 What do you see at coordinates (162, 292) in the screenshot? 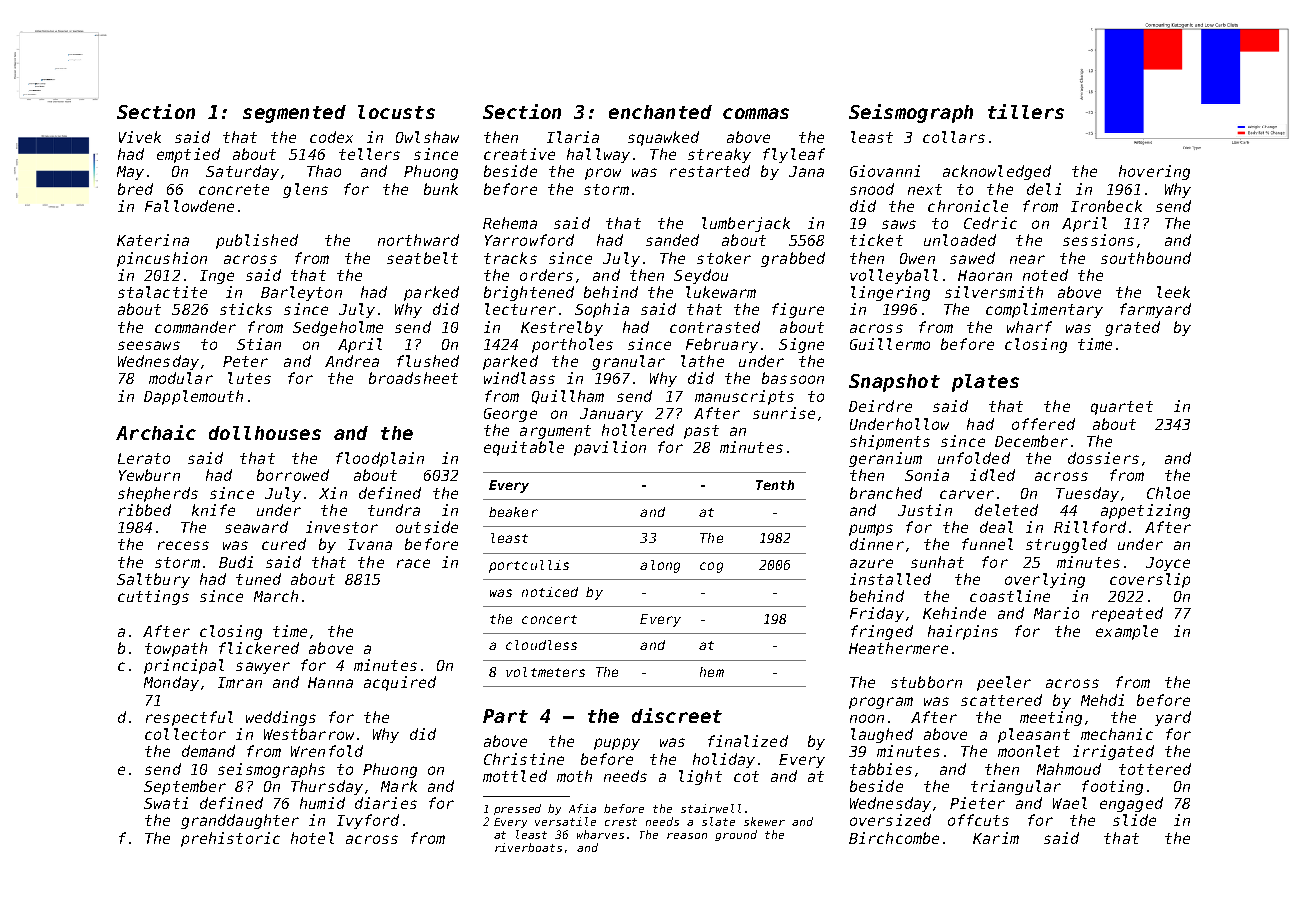
I see `stalactite` at bounding box center [162, 292].
